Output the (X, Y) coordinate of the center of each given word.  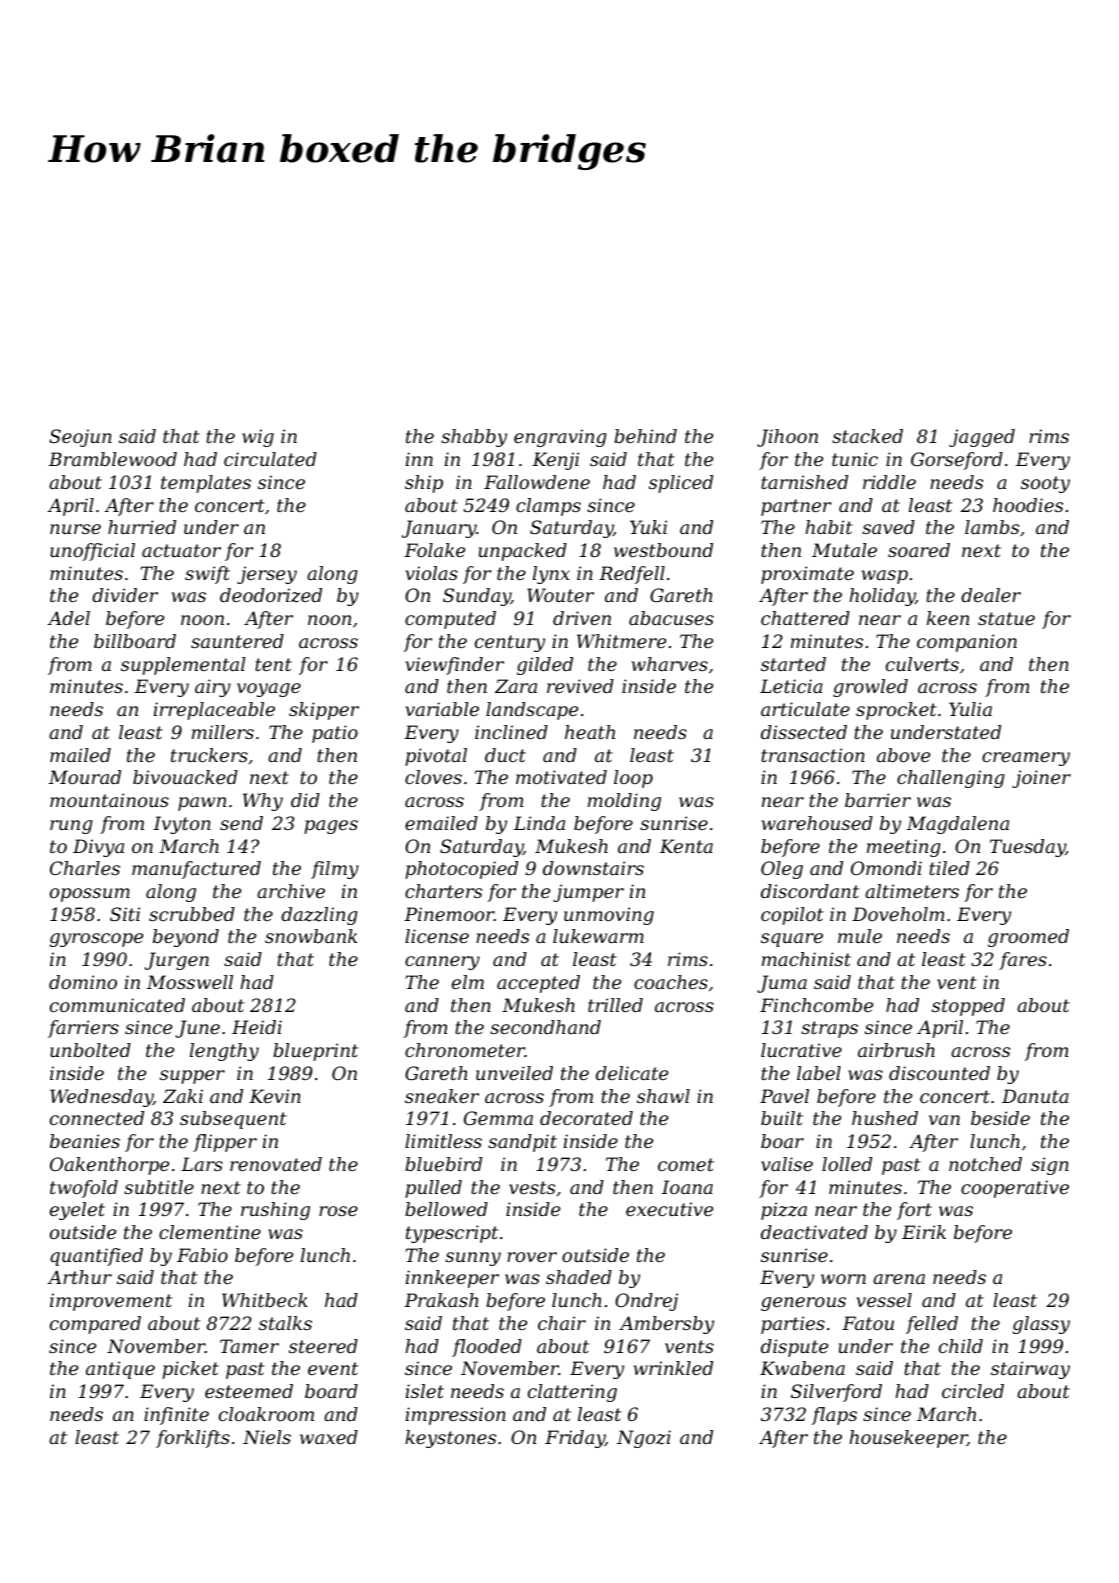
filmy (335, 870)
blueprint (315, 1052)
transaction (813, 755)
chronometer (465, 1050)
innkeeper (452, 1279)
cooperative (1015, 1189)
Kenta (686, 846)
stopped (968, 1007)
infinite (176, 1416)
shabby (474, 438)
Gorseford (957, 461)
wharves (670, 664)
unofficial (92, 552)
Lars (202, 1164)
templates (206, 484)
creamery (1026, 759)
